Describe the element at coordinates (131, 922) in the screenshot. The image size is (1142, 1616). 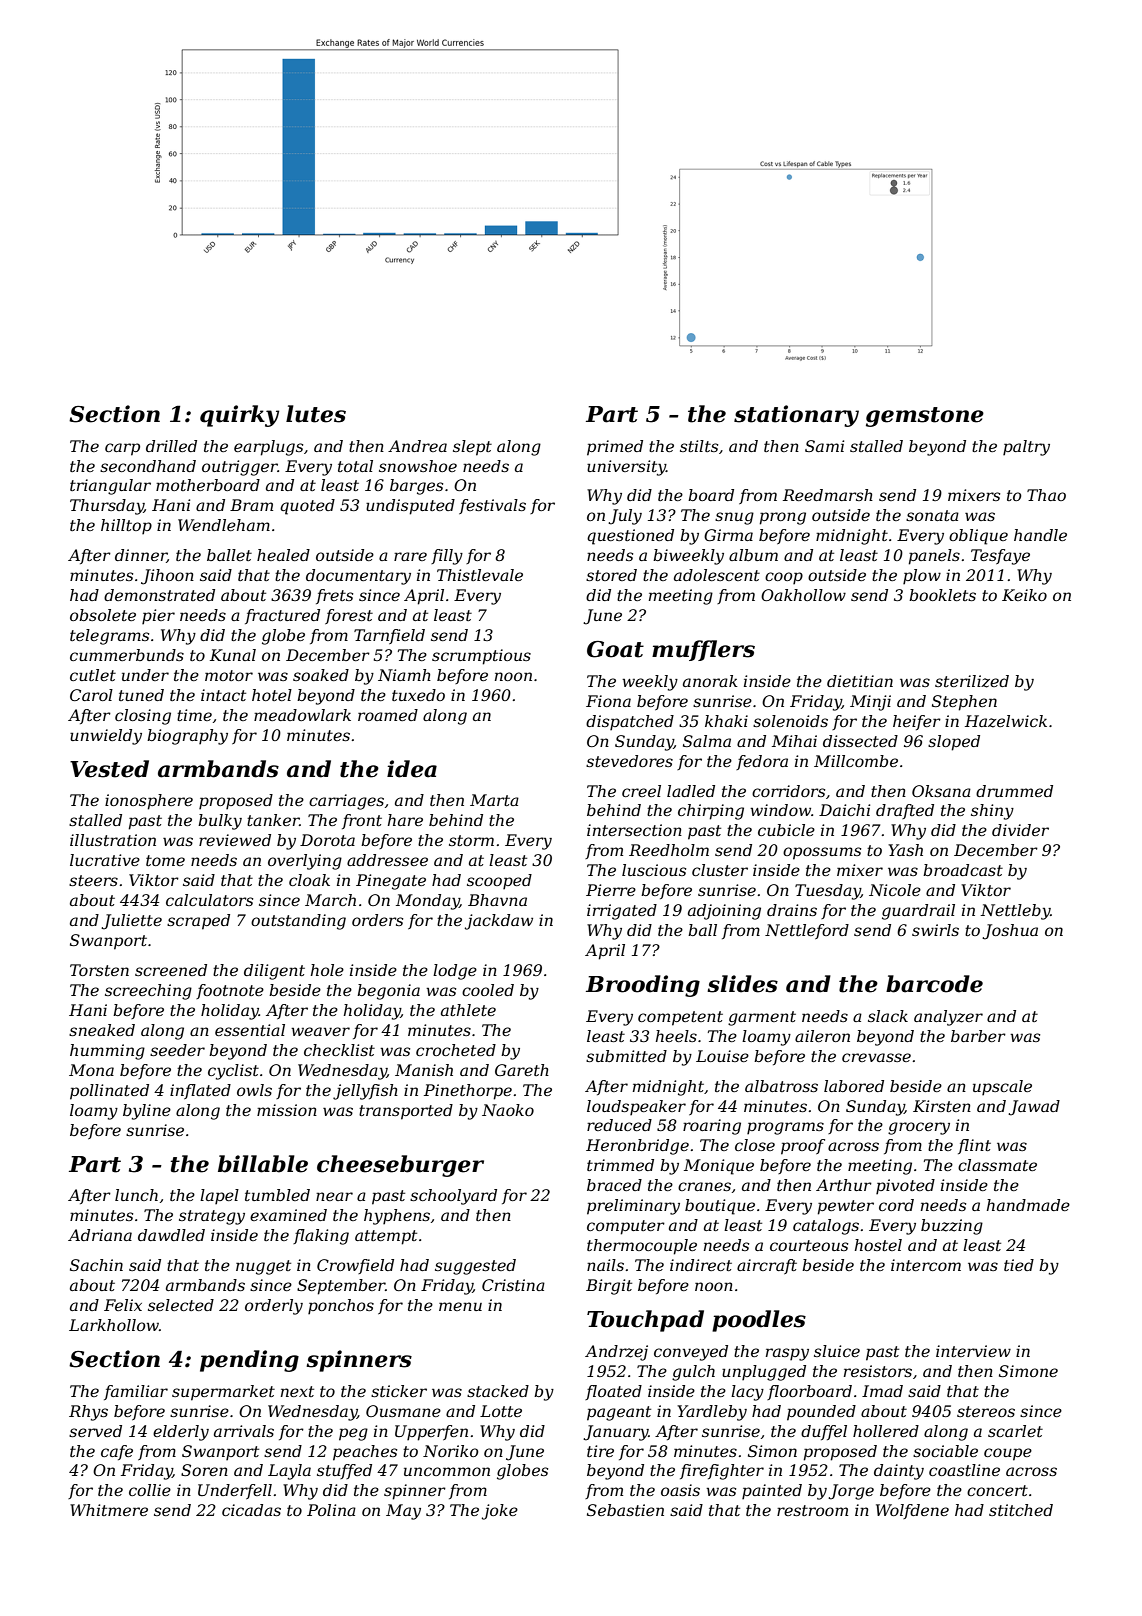
I see `Juliette` at that location.
